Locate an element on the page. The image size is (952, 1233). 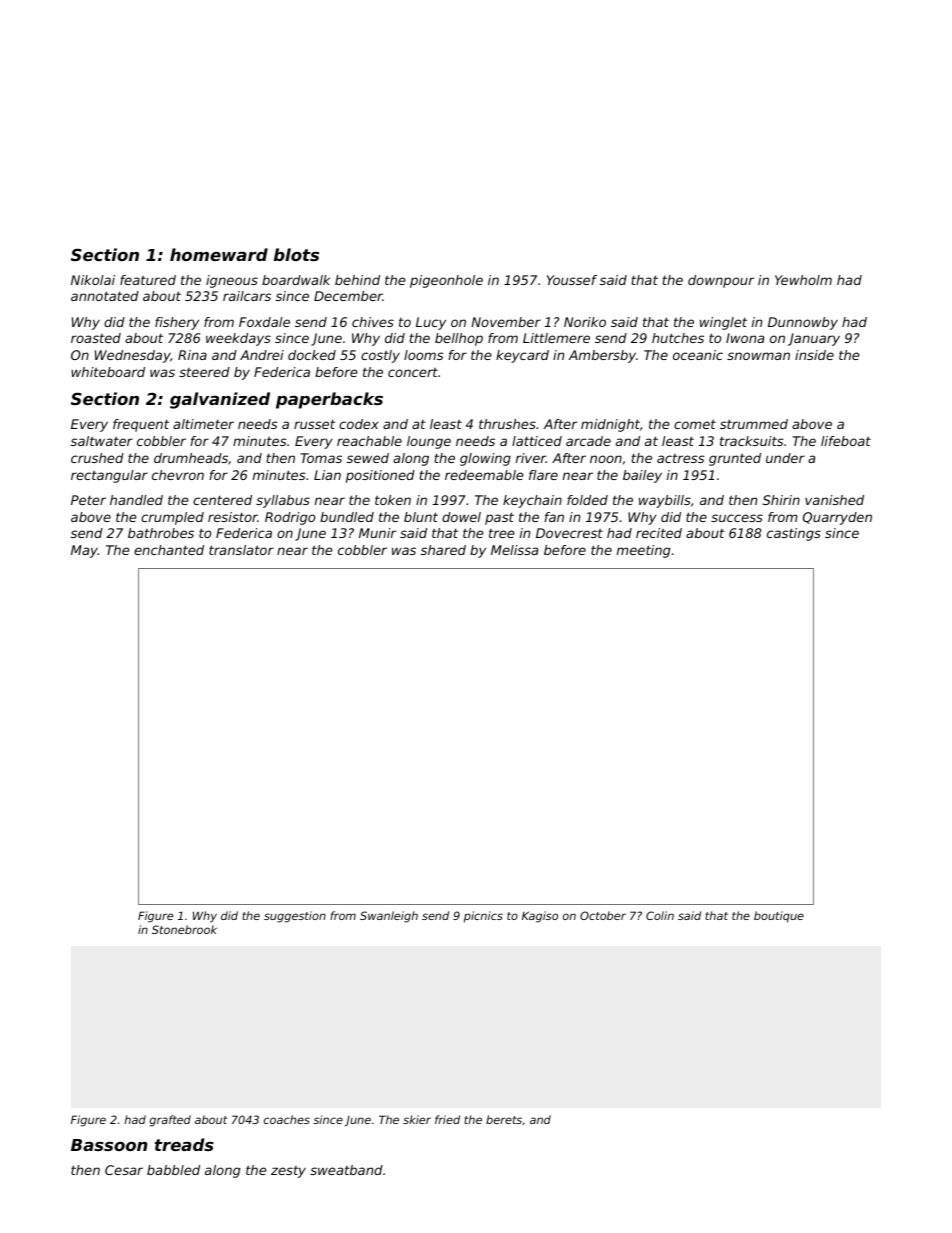
Yewholm is located at coordinates (803, 280).
